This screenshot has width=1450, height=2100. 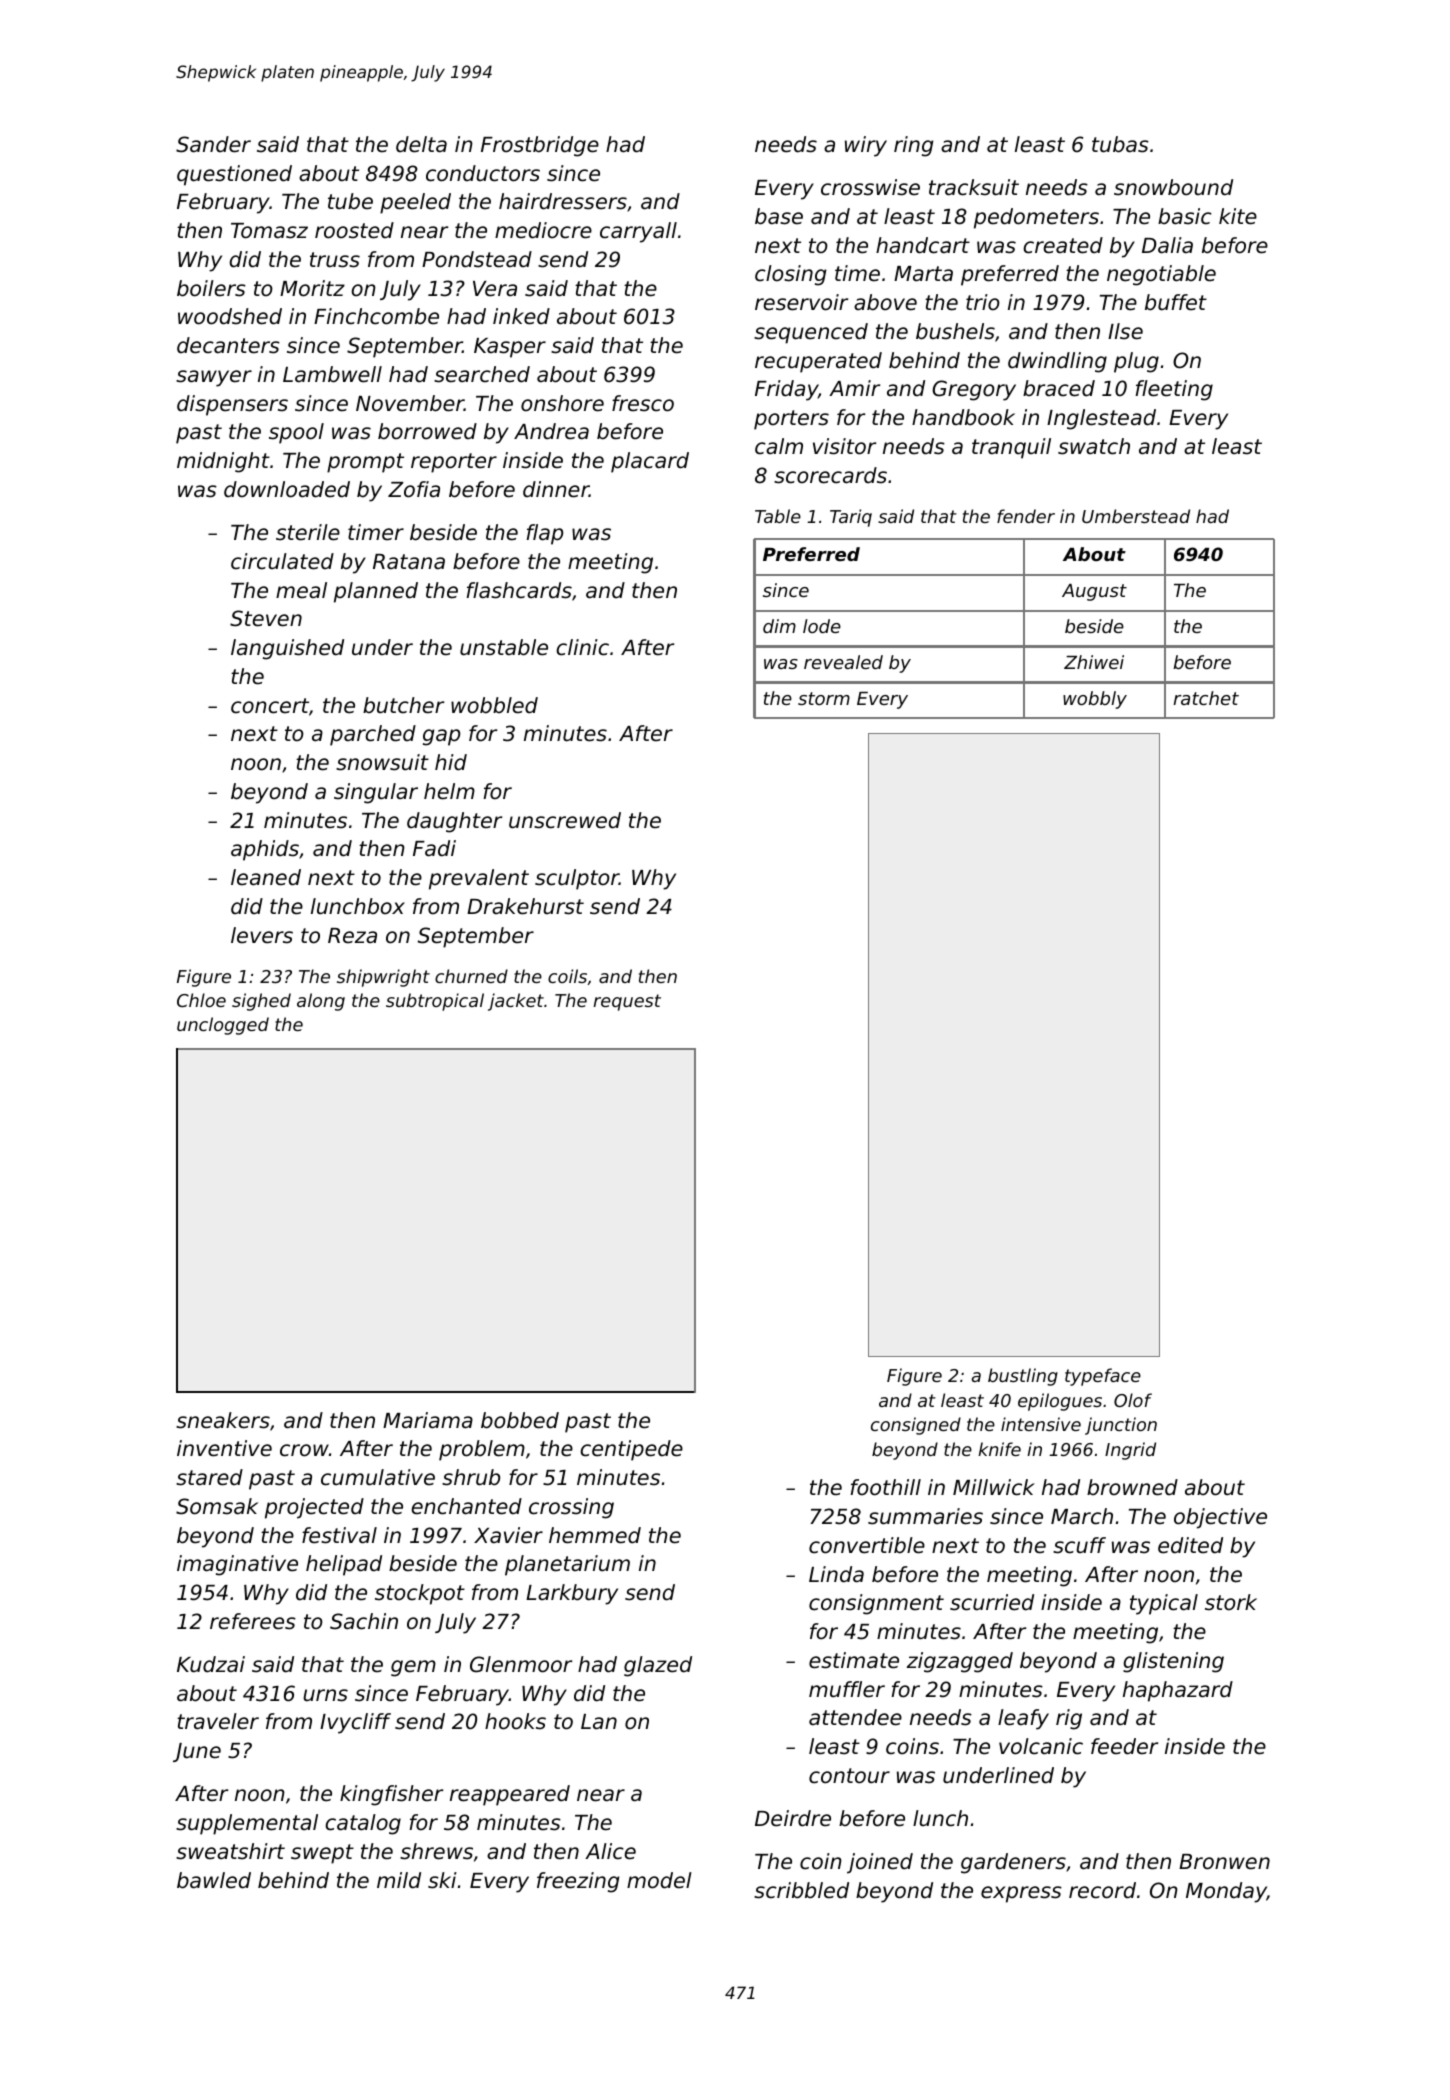 I want to click on Moritz, so click(x=312, y=288).
